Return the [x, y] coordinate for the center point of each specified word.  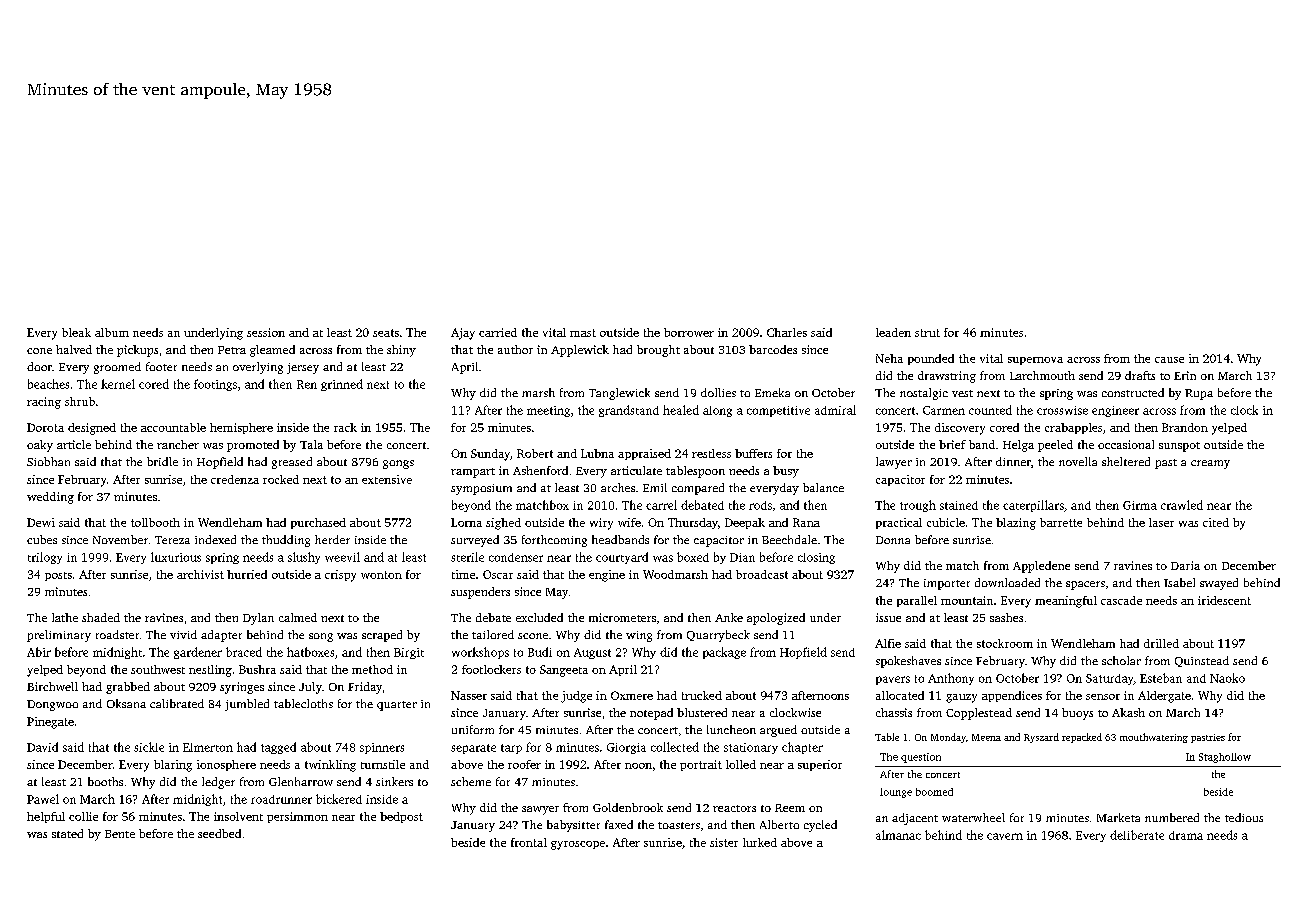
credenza [235, 479]
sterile [467, 557]
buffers [753, 453]
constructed [1133, 392]
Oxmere [632, 695]
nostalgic [924, 394]
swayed [1219, 584]
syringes [242, 688]
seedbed [219, 833]
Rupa [1199, 394]
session [266, 332]
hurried [247, 574]
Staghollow [1225, 758]
